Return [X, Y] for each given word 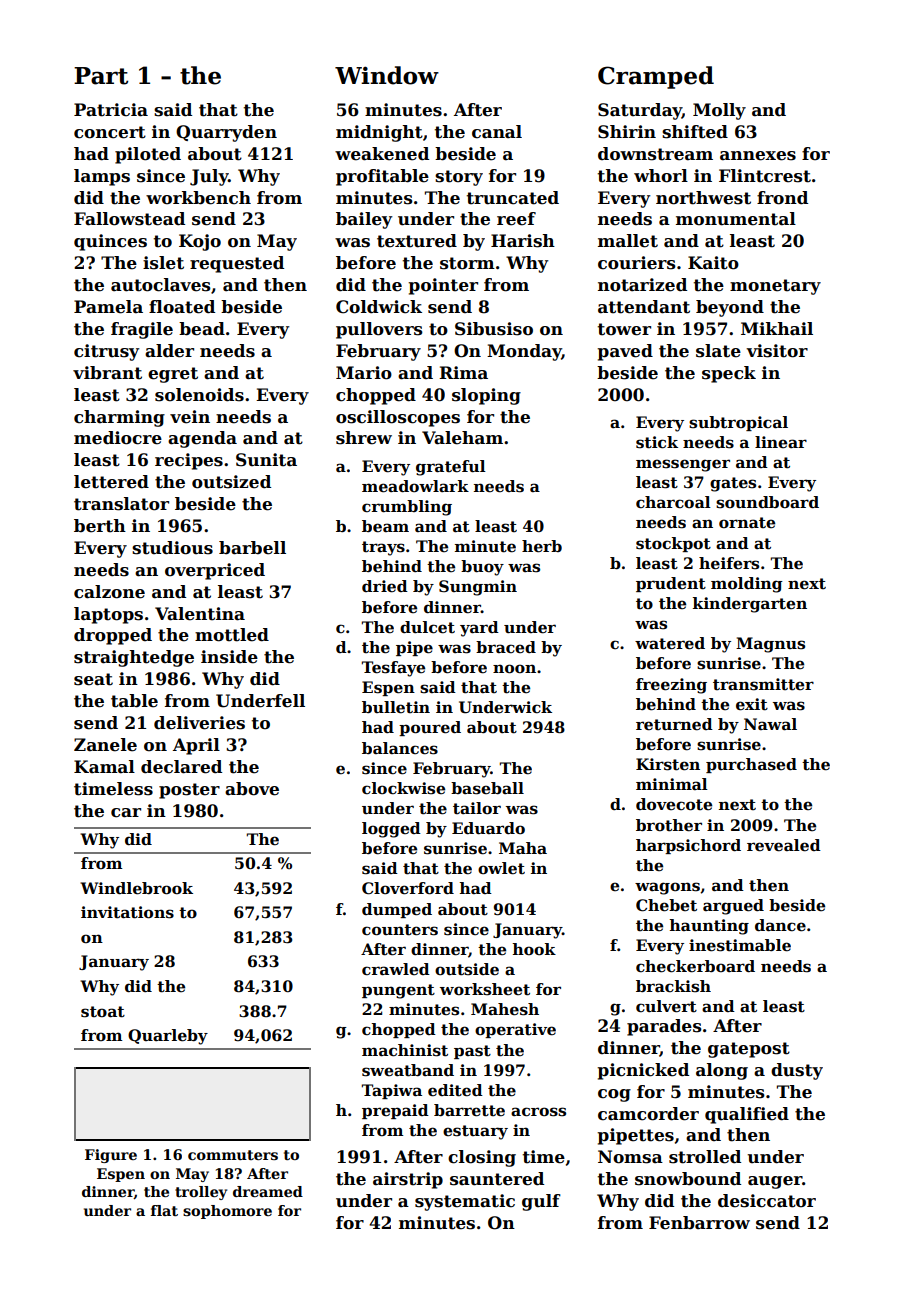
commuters [233, 1155]
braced [506, 647]
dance [780, 925]
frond [782, 198]
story [459, 178]
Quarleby [168, 1037]
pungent [398, 991]
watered [670, 643]
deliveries [199, 723]
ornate [747, 522]
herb [542, 546]
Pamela [108, 307]
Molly [719, 111]
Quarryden [226, 133]
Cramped [656, 77]
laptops [108, 615]
